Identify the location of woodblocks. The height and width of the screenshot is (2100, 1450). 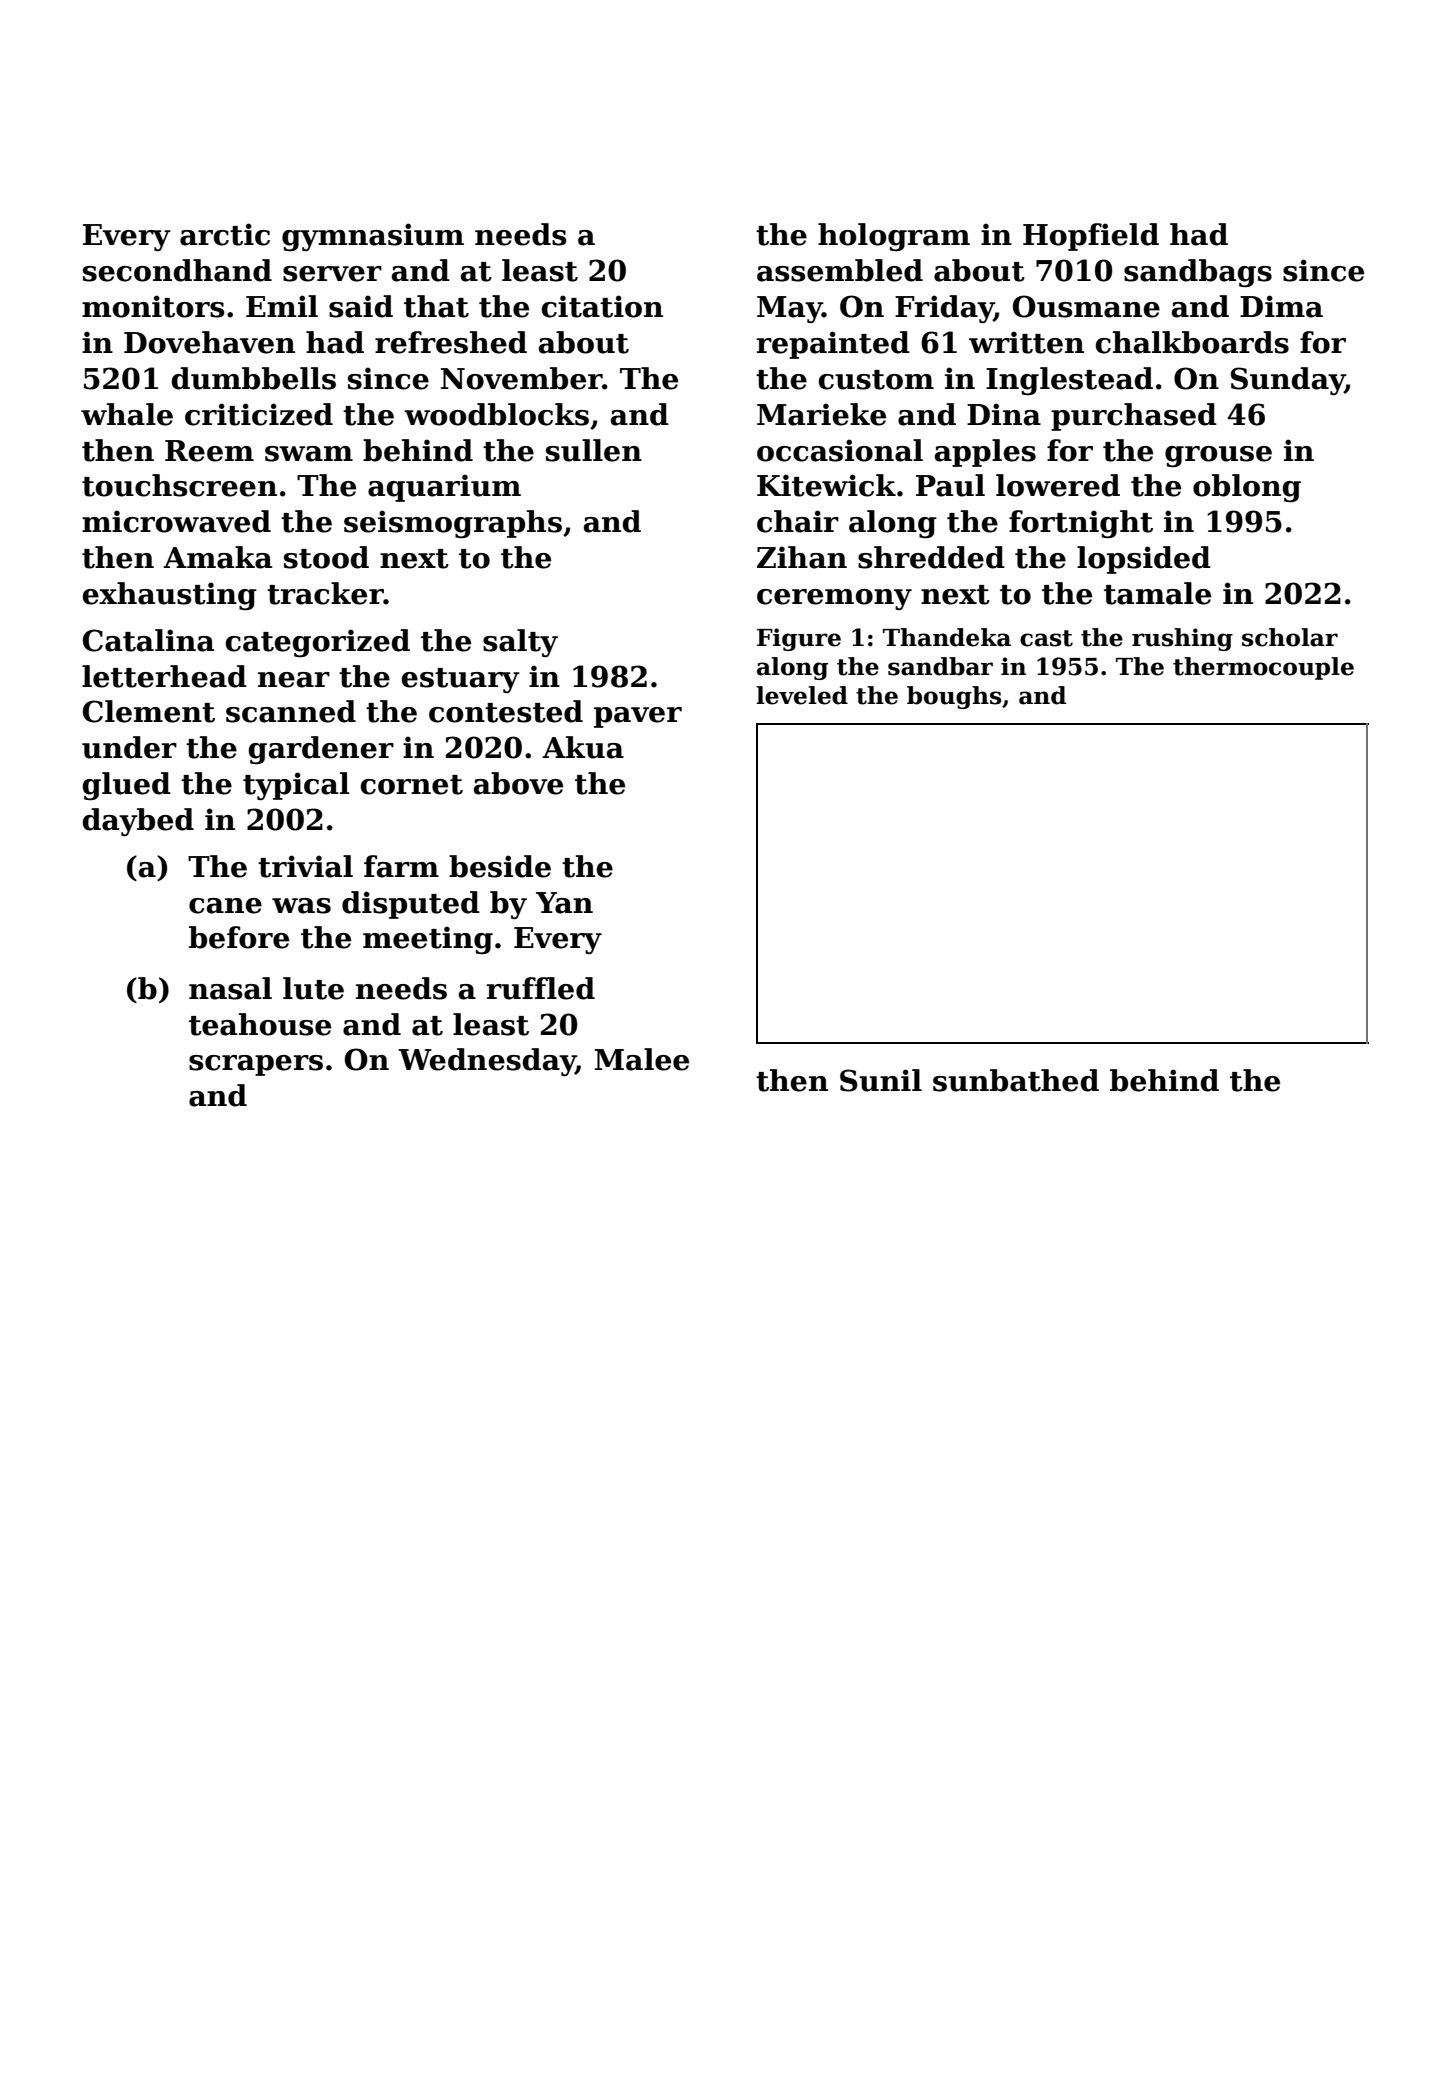
(496, 414).
